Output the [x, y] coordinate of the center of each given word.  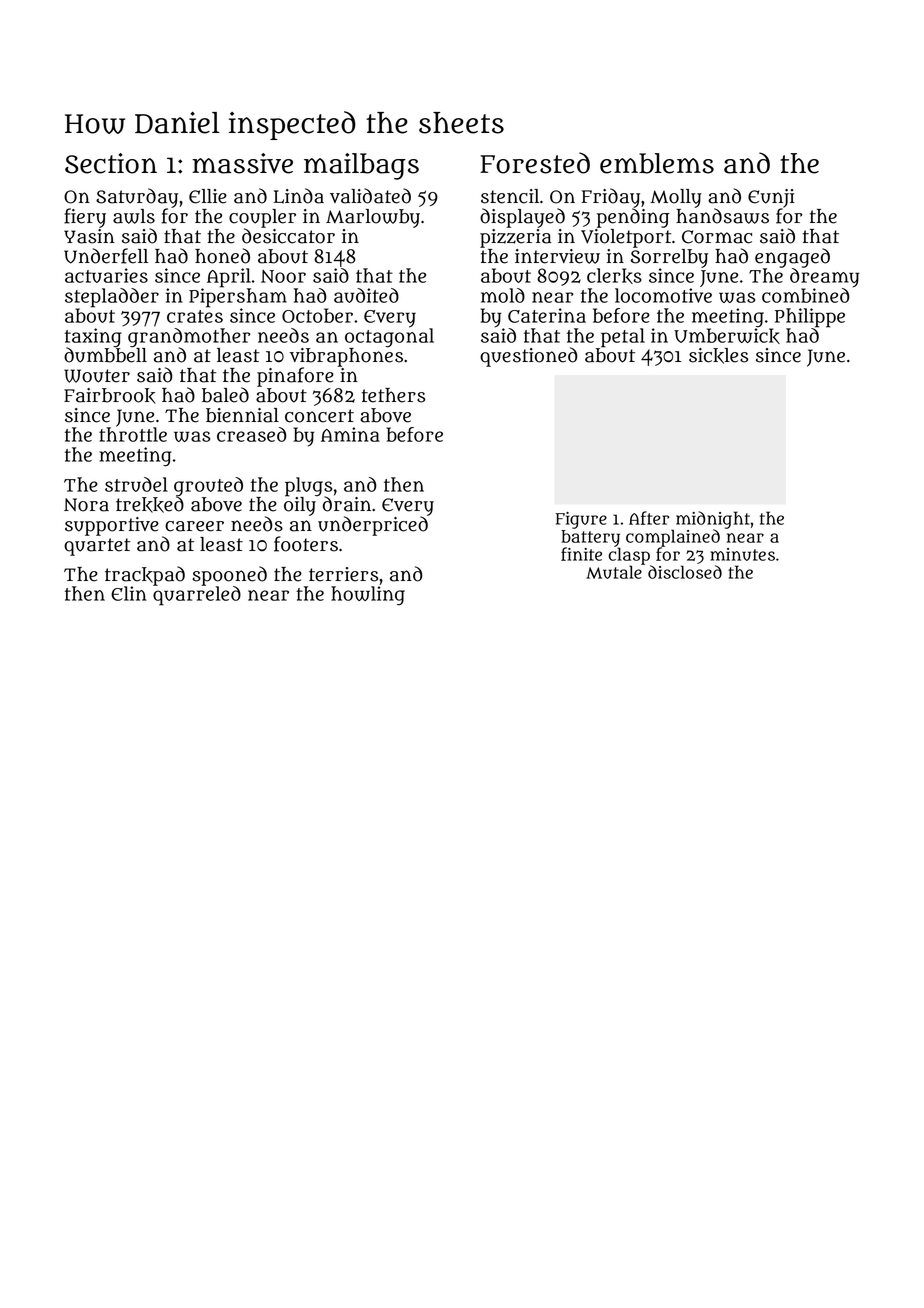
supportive [112, 526]
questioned [528, 357]
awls [134, 216]
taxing [93, 337]
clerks [614, 276]
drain [347, 504]
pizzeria [515, 238]
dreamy [824, 278]
